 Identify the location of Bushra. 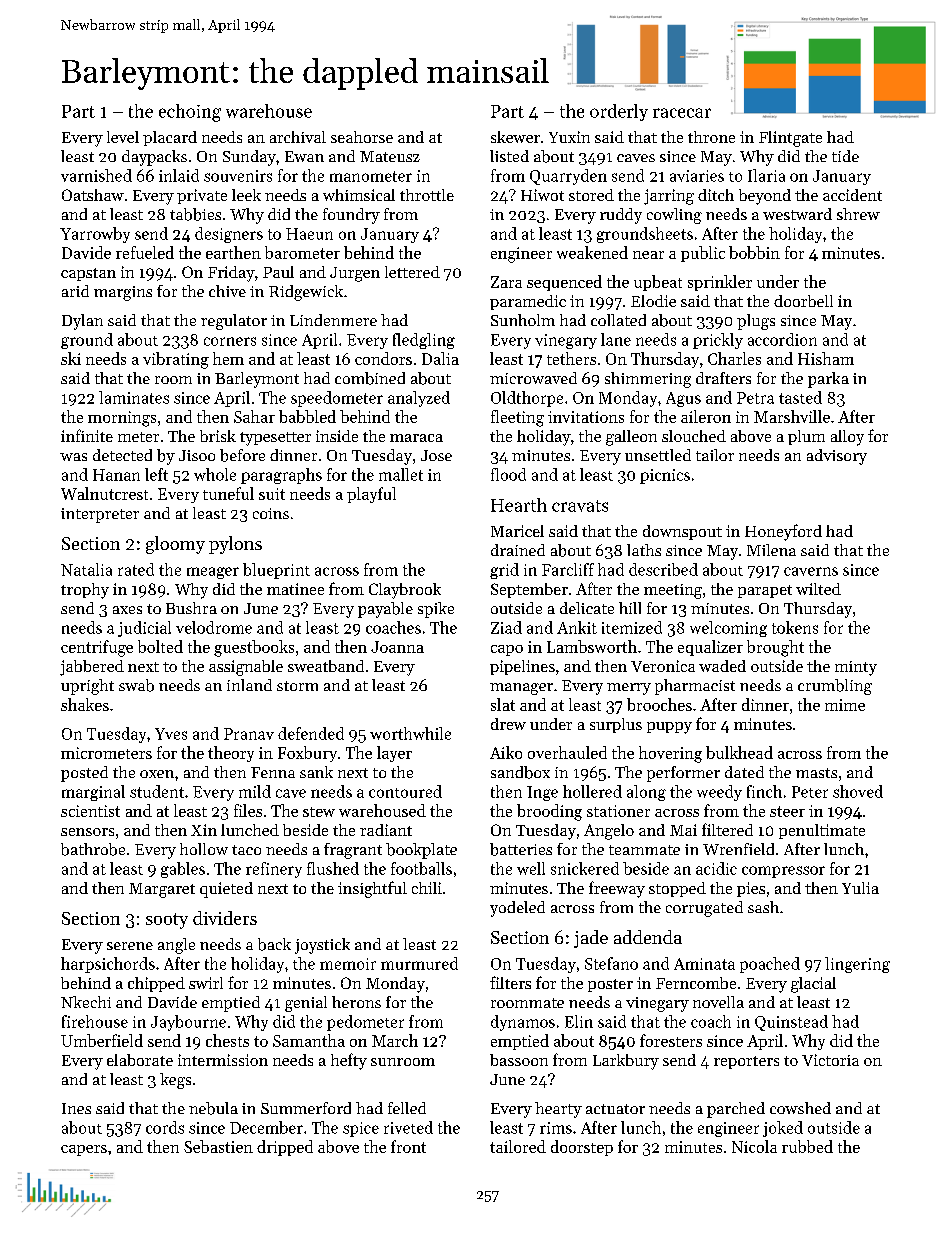
(191, 608).
